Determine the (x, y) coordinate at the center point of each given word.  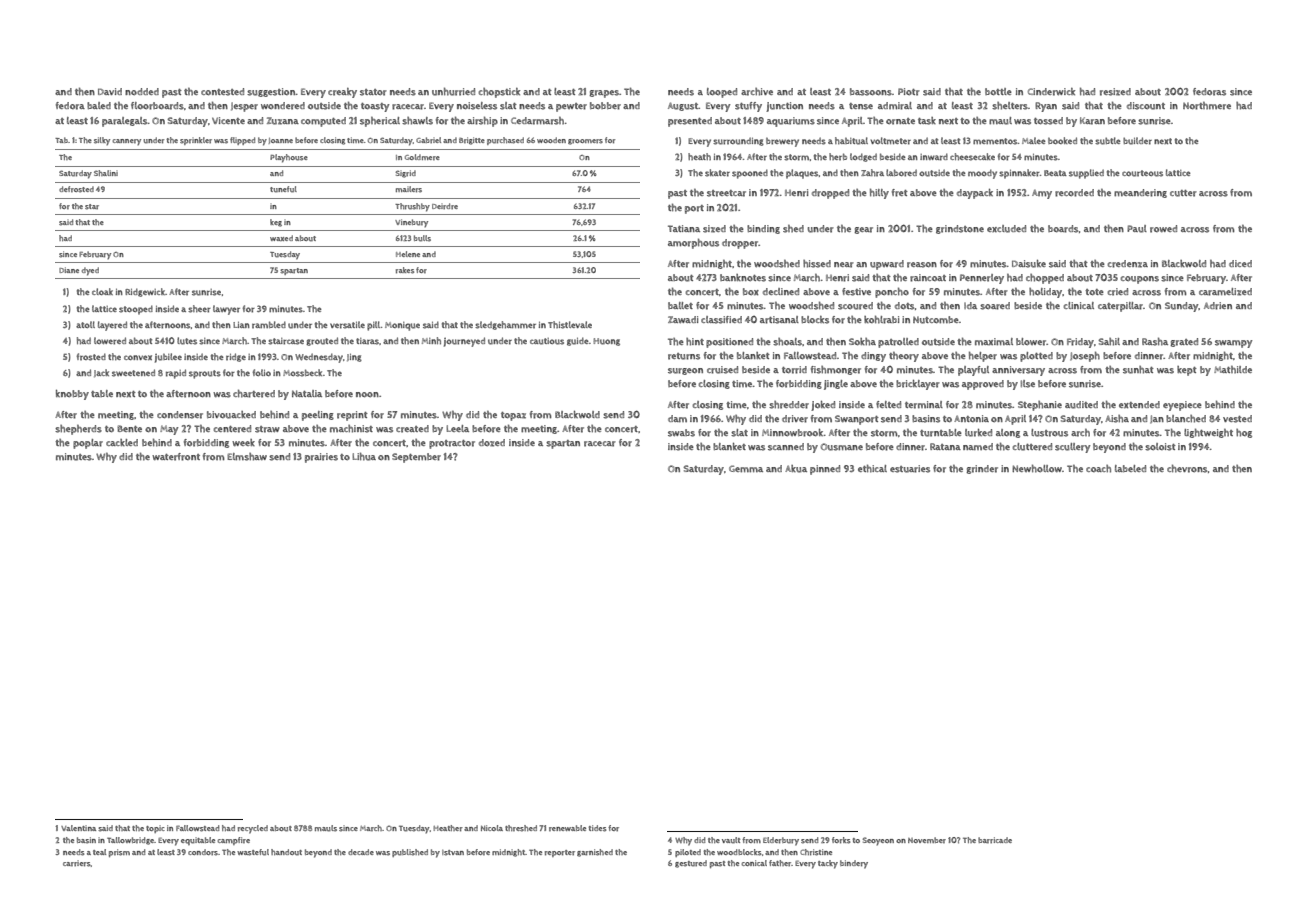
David (110, 91)
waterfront (176, 457)
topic (155, 829)
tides (597, 828)
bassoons (871, 92)
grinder (982, 469)
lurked (978, 433)
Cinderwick (1051, 92)
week (243, 442)
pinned (825, 470)
